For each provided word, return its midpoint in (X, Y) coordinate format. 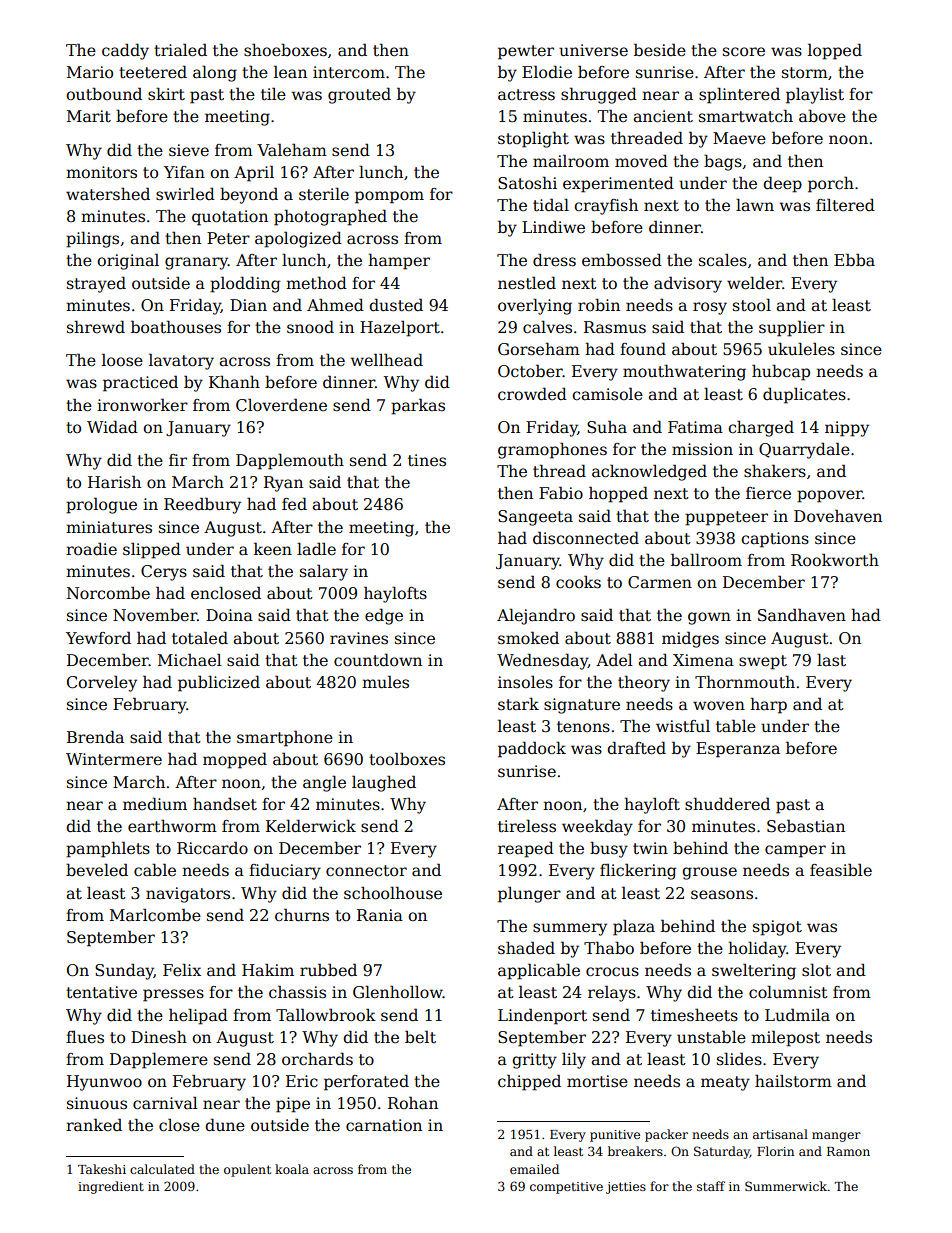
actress (526, 95)
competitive (566, 1188)
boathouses (176, 327)
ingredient (111, 1187)
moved (641, 161)
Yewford (98, 637)
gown (709, 618)
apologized (298, 239)
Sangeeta (535, 518)
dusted (396, 305)
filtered (845, 204)
